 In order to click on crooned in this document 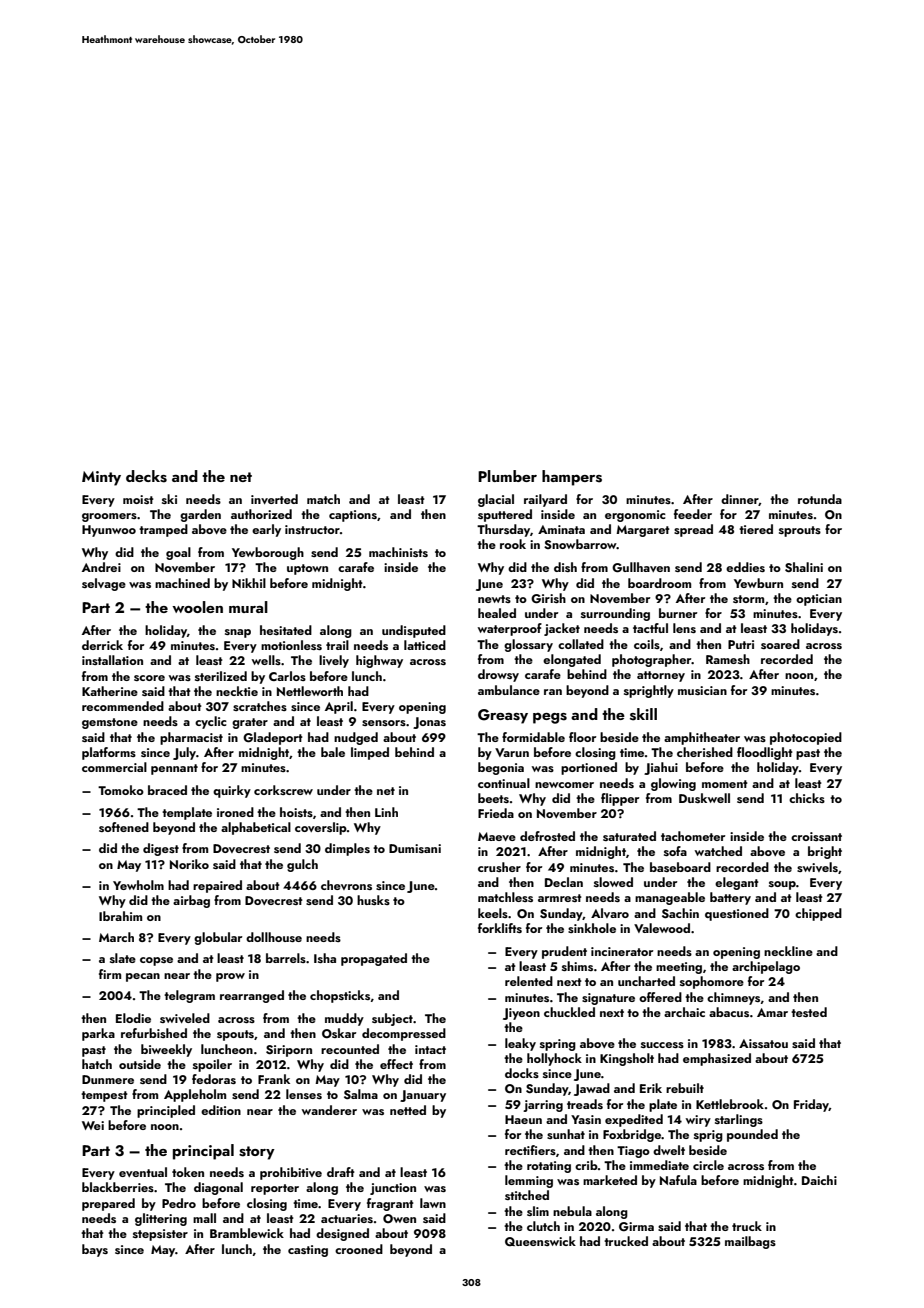, I will do `click(359, 1249)`.
